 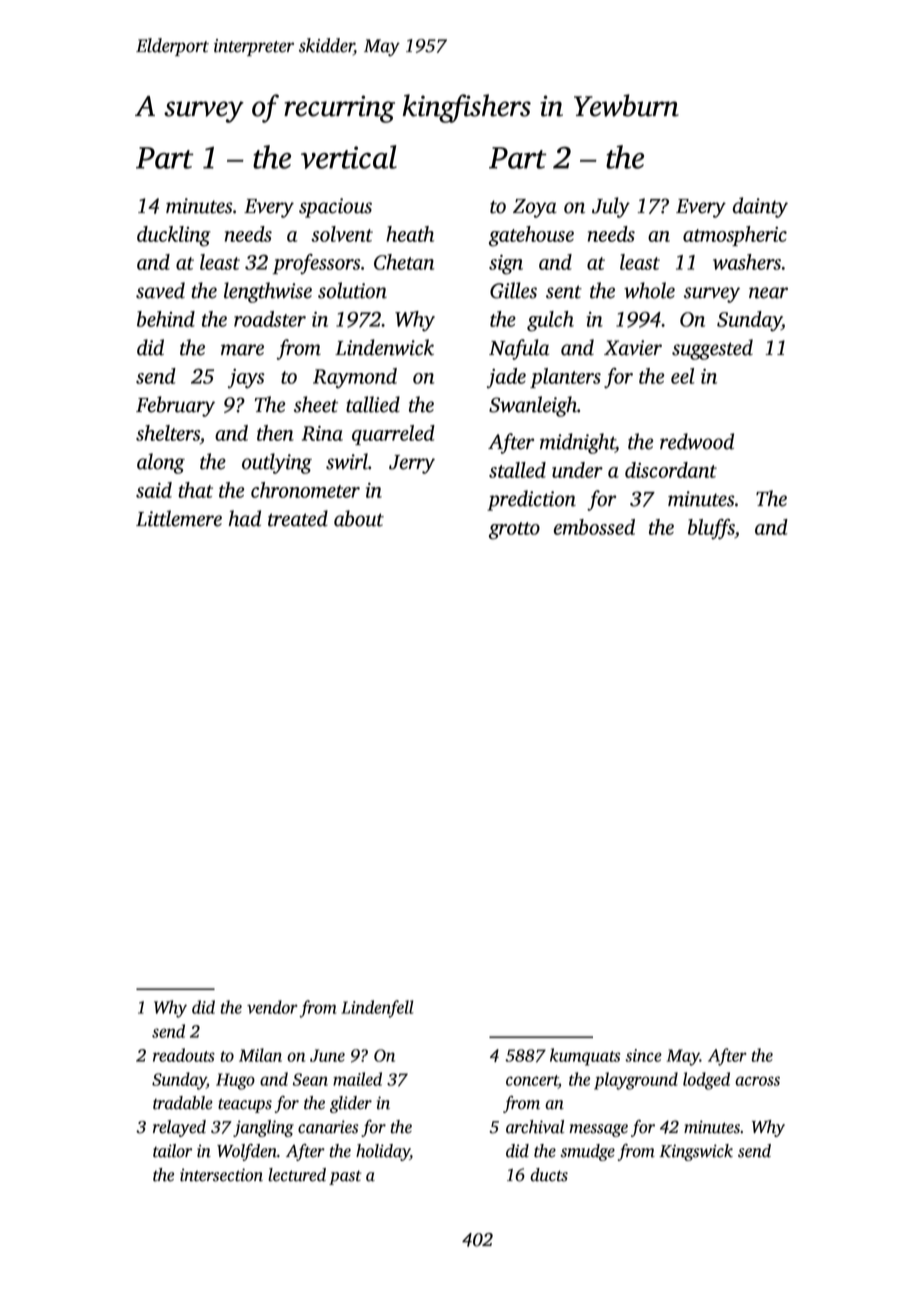 I want to click on grotto, so click(x=514, y=531).
